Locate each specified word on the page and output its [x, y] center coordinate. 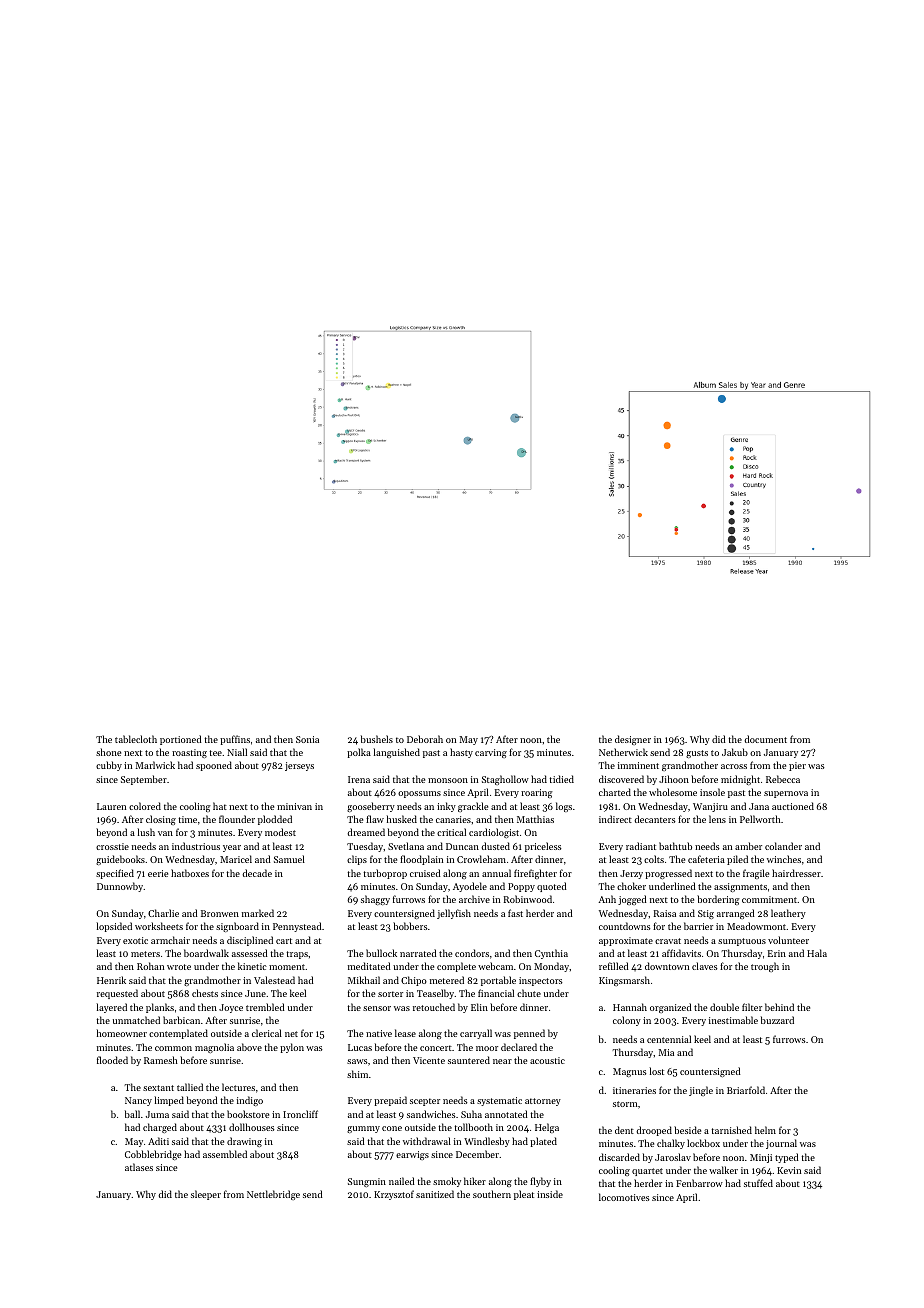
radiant [641, 846]
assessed [250, 953]
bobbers [410, 926]
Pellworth [760, 819]
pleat [524, 1195]
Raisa [665, 913]
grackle [473, 807]
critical [451, 832]
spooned [214, 766]
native [379, 1033]
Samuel [289, 859]
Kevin [789, 1170]
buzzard [777, 1020]
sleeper [206, 1195]
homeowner [122, 1033]
